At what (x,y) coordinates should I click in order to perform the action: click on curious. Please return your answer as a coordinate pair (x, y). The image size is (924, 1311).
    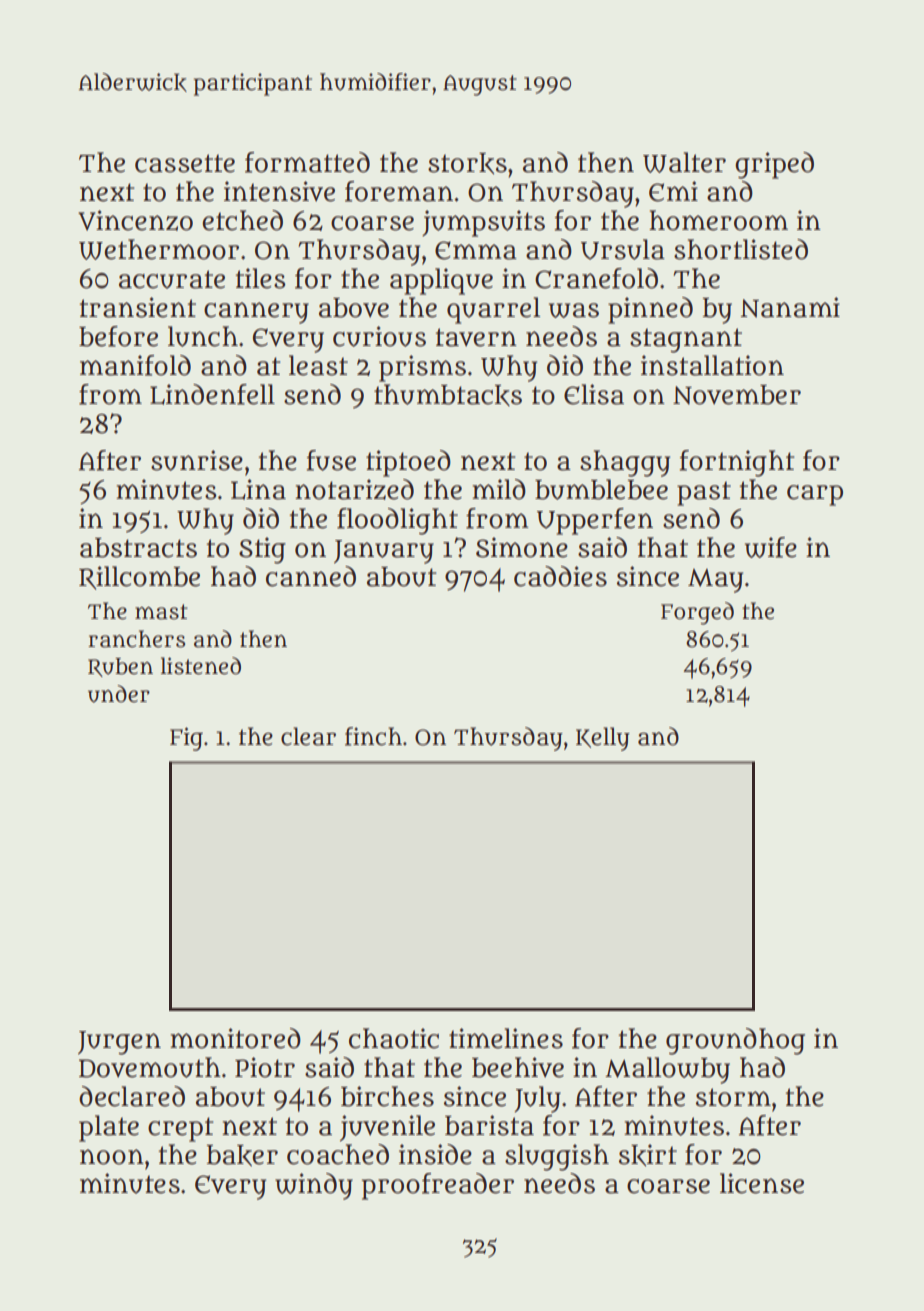
    Looking at the image, I should click on (379, 336).
